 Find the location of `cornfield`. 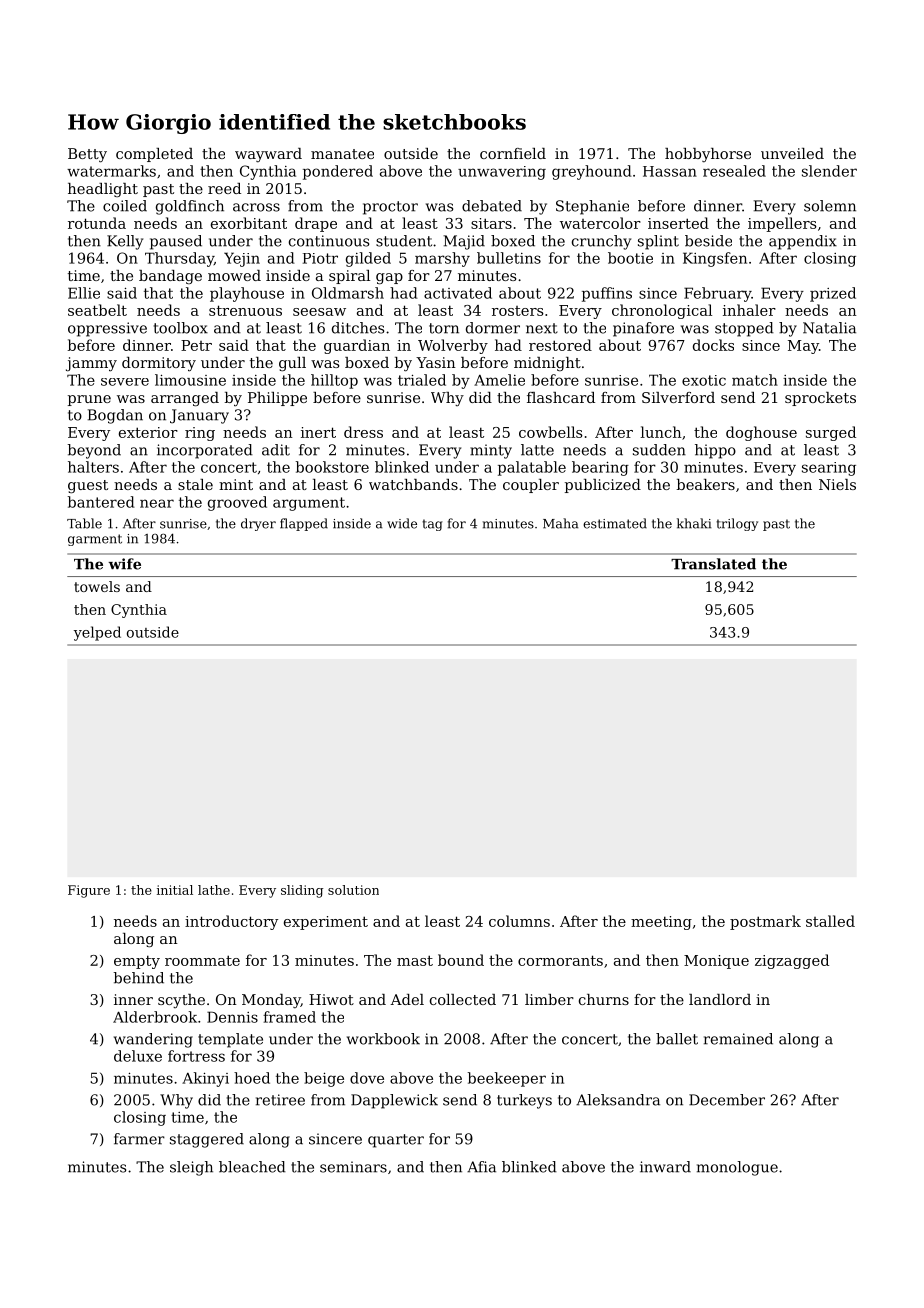

cornfield is located at coordinates (513, 153).
